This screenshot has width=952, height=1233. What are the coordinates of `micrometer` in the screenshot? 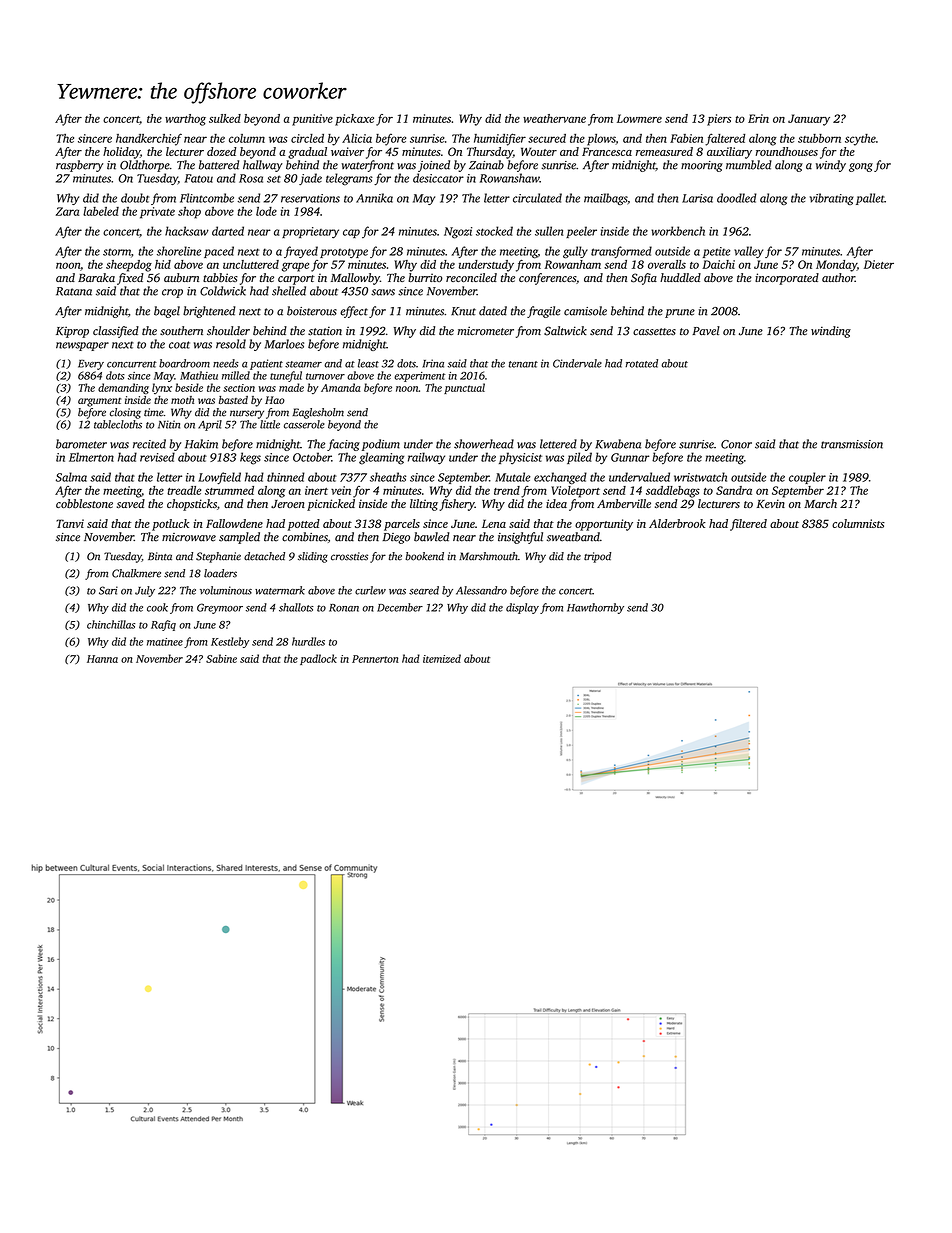 It's located at (485, 331).
